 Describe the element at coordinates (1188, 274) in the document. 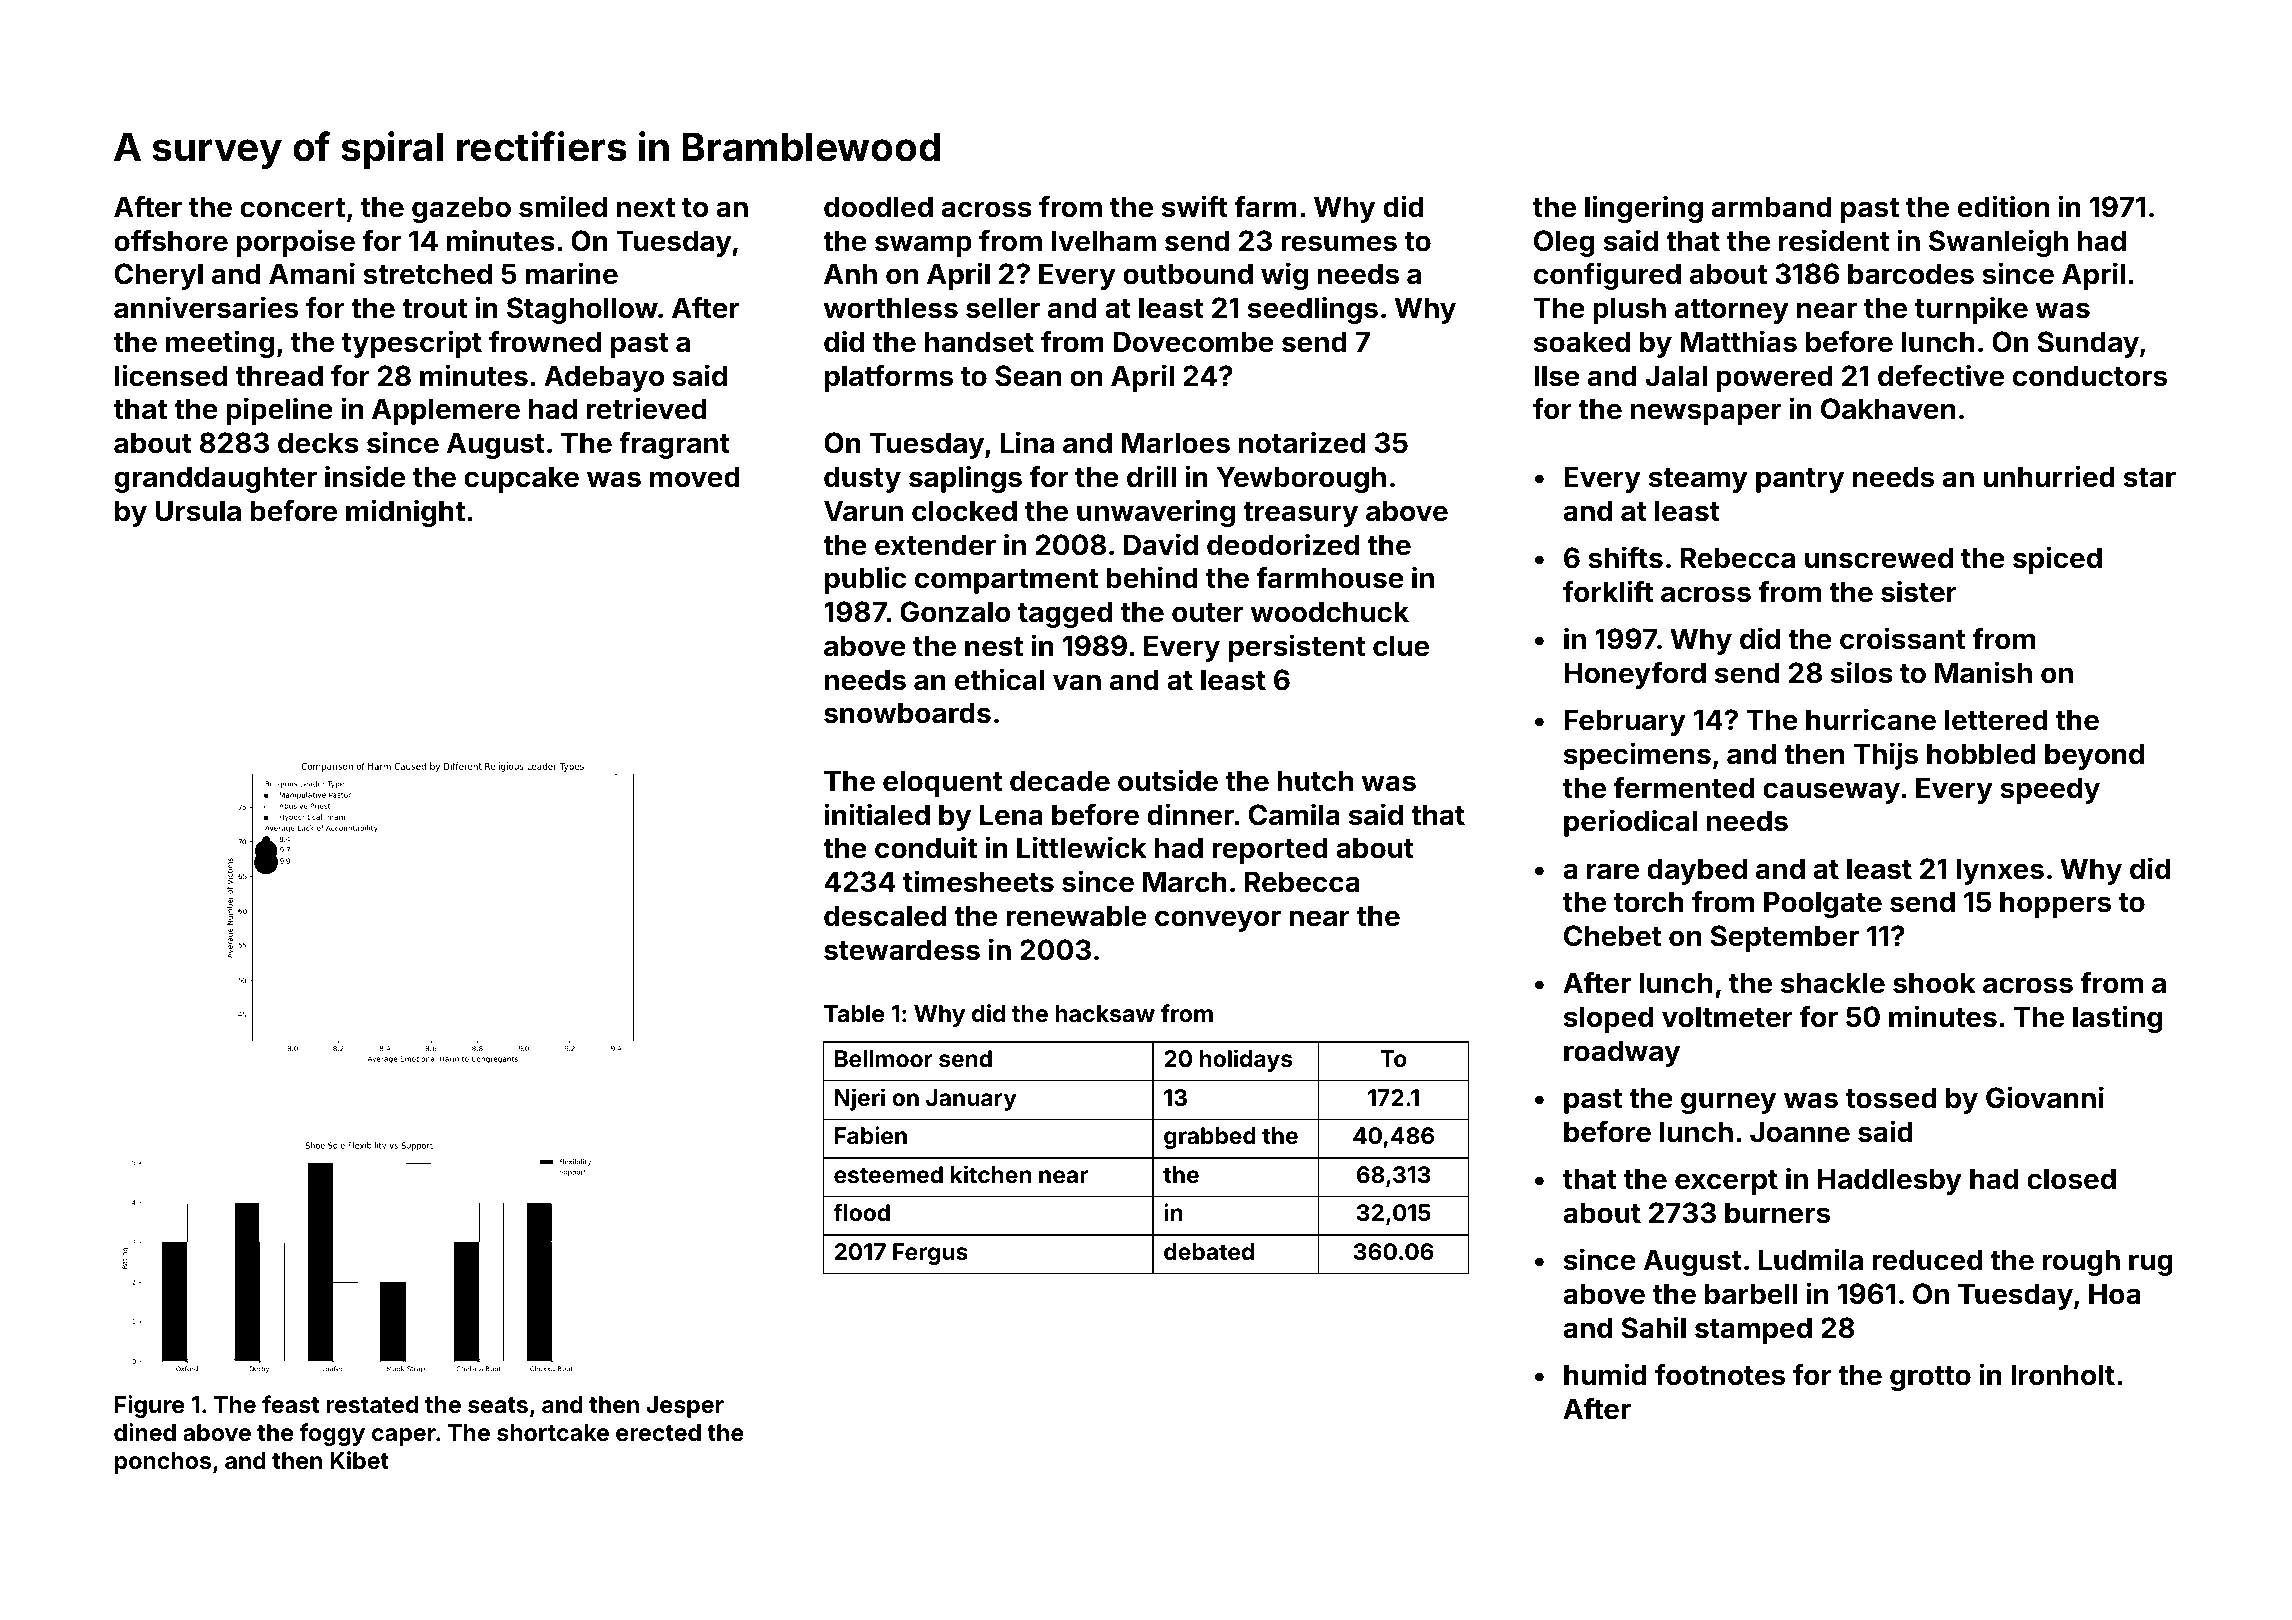

I see `outbound` at that location.
